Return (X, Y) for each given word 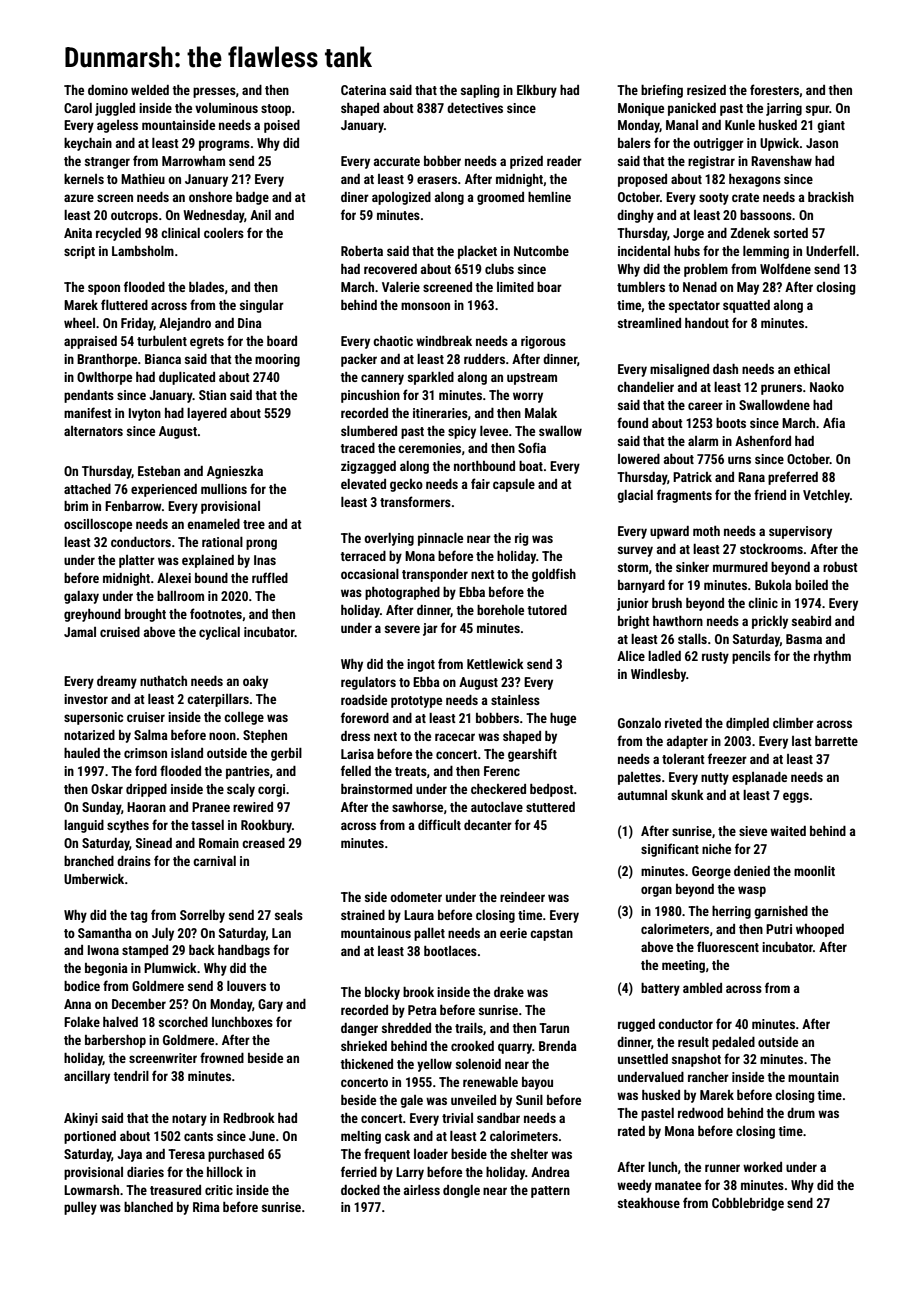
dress (355, 736)
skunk (687, 795)
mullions (224, 489)
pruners (781, 389)
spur (817, 110)
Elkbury (537, 91)
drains (134, 861)
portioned (90, 1137)
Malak (541, 413)
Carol (78, 108)
